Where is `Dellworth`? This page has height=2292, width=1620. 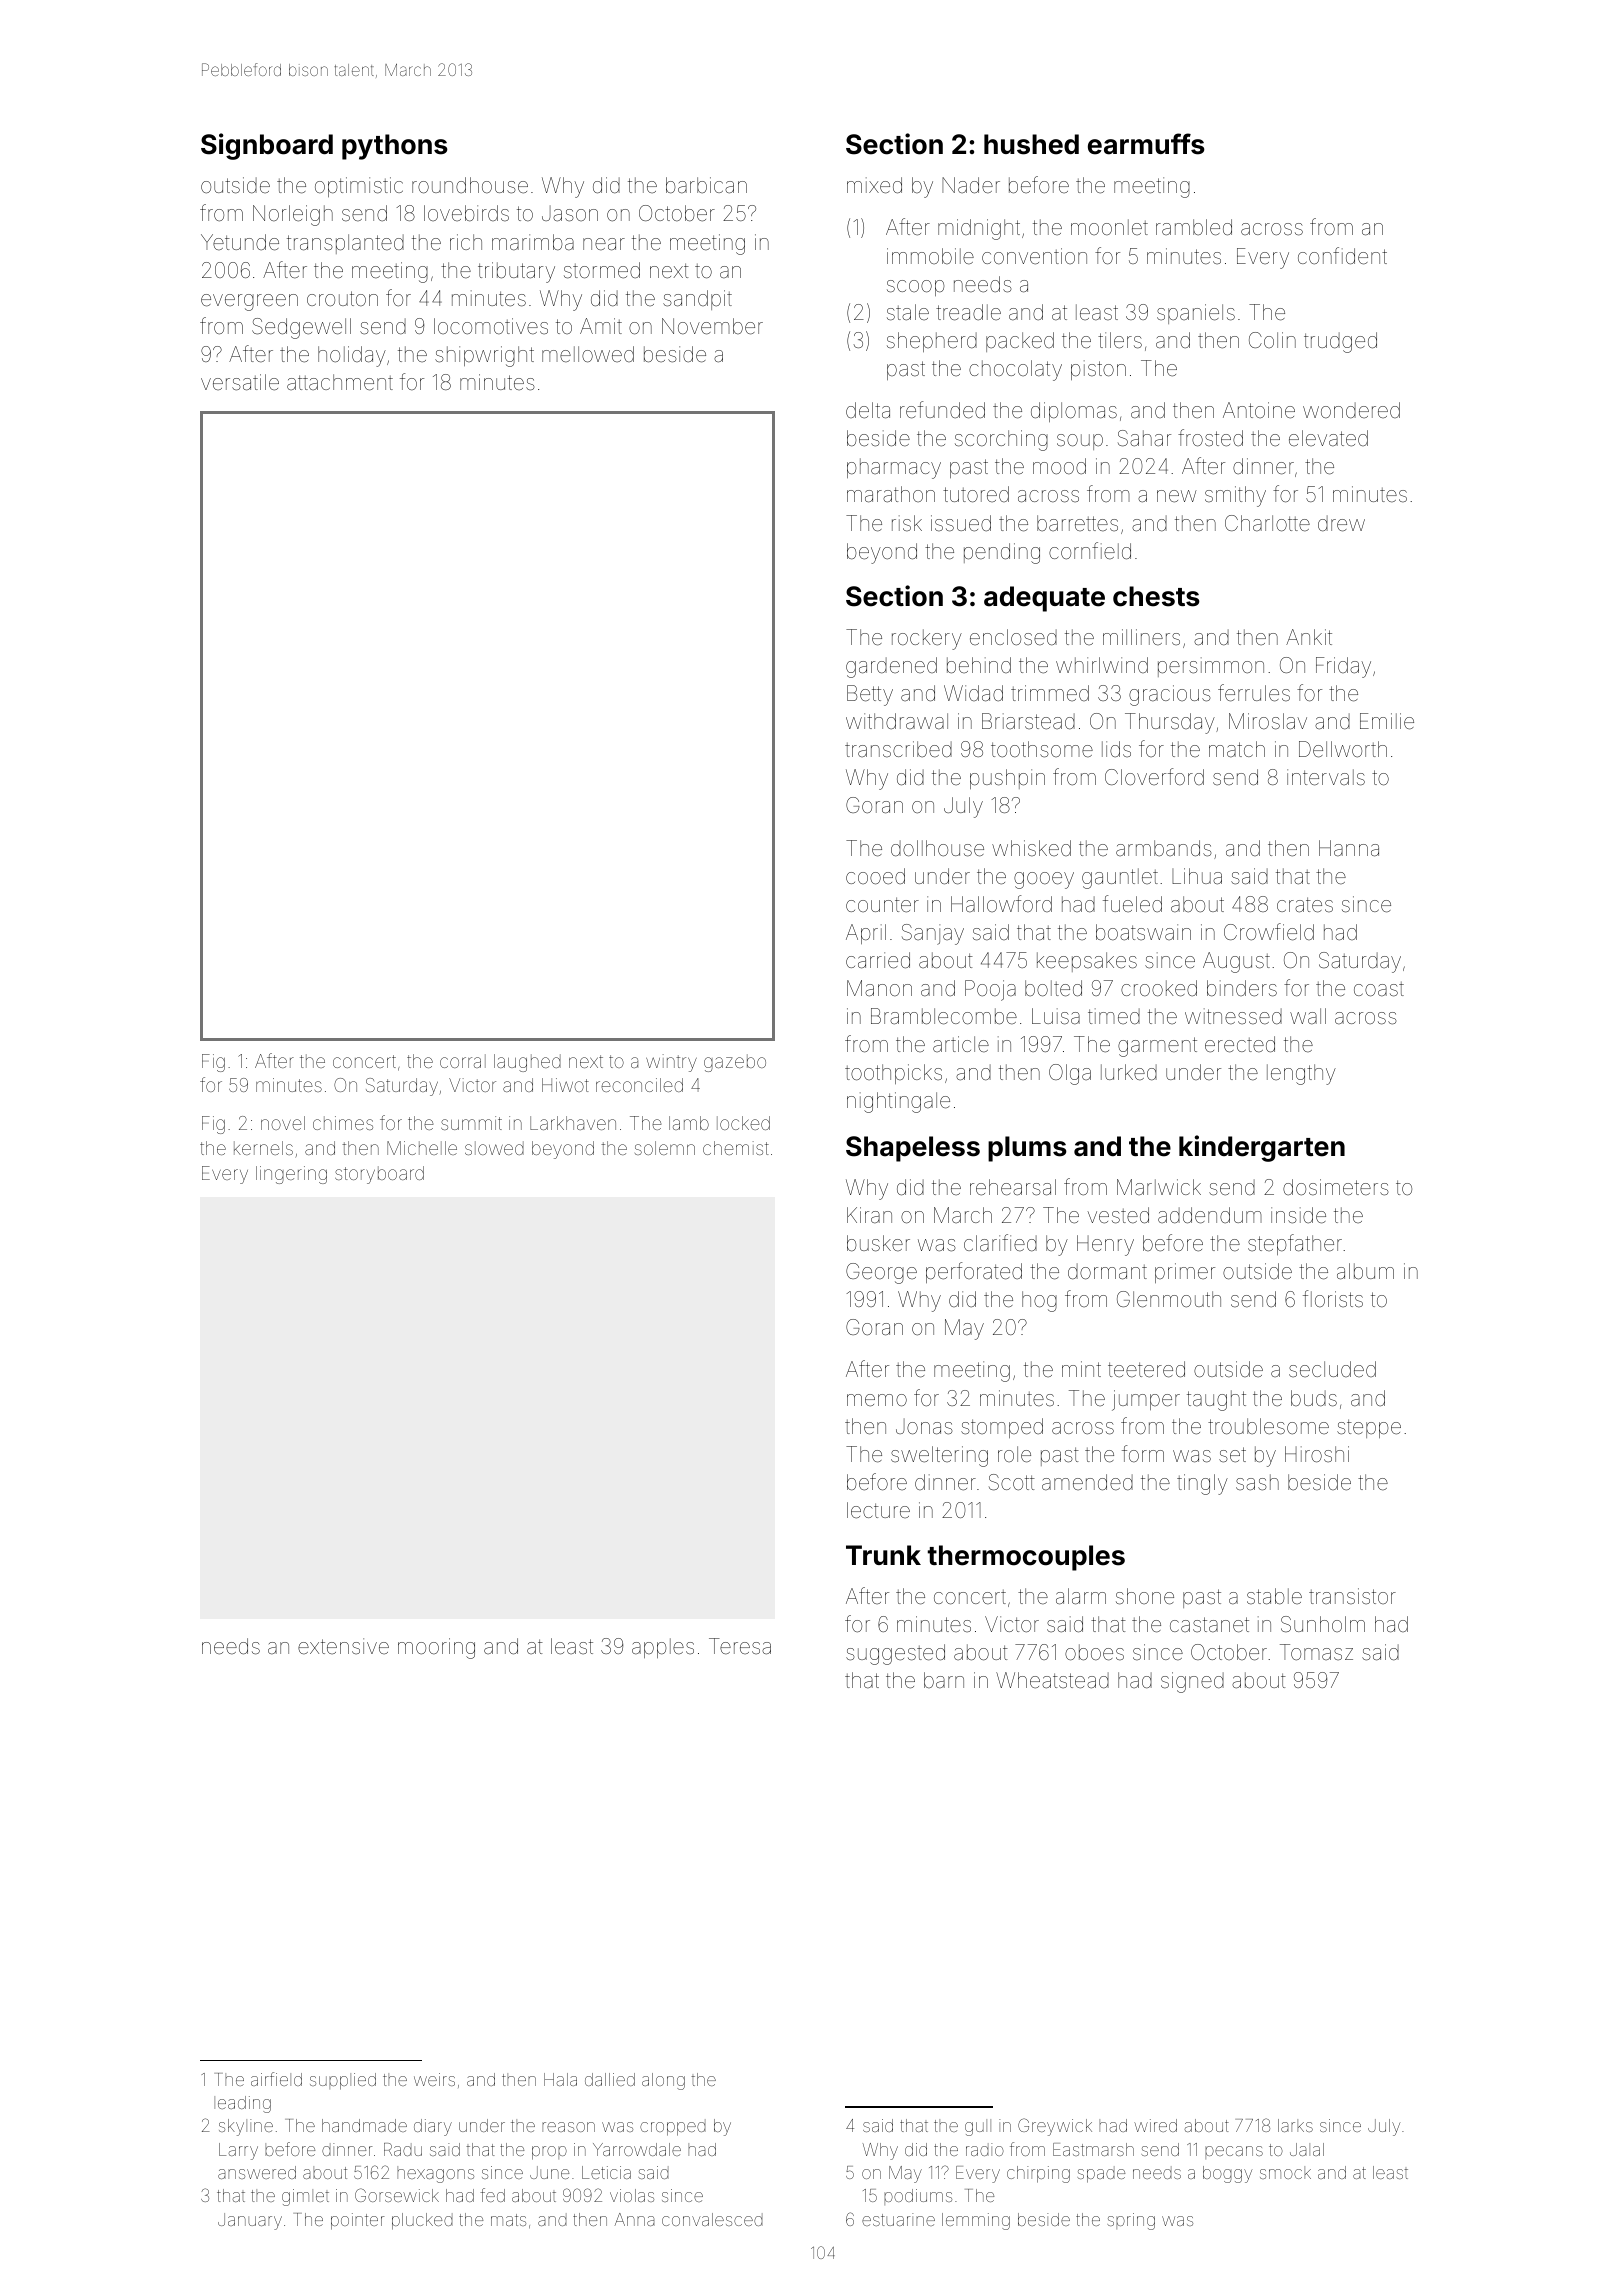 Dellworth is located at coordinates (1343, 749).
